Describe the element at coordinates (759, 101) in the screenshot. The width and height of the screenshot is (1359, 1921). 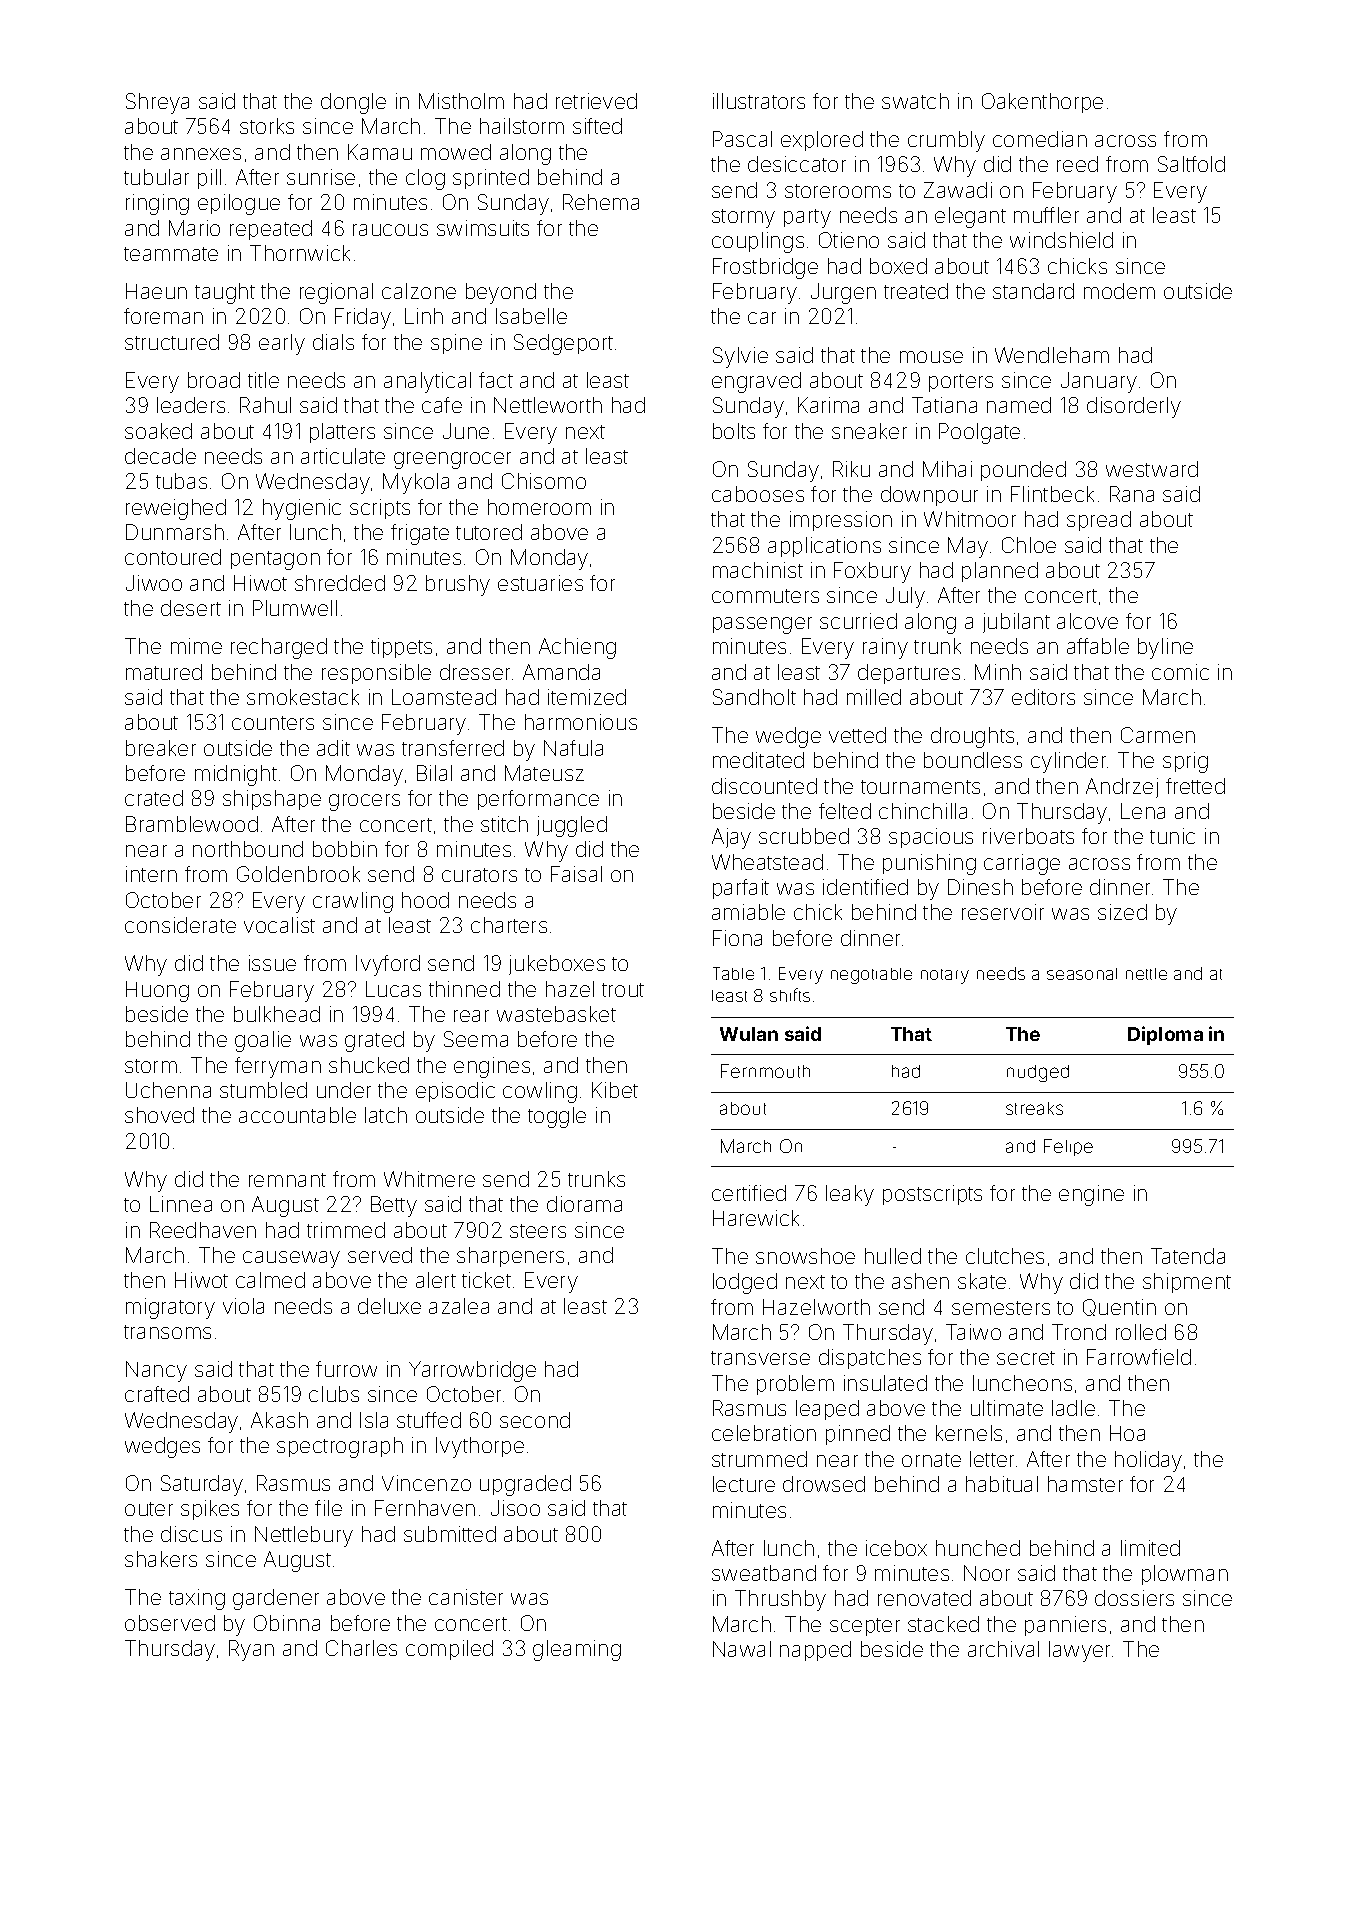
I see `illustrators` at that location.
